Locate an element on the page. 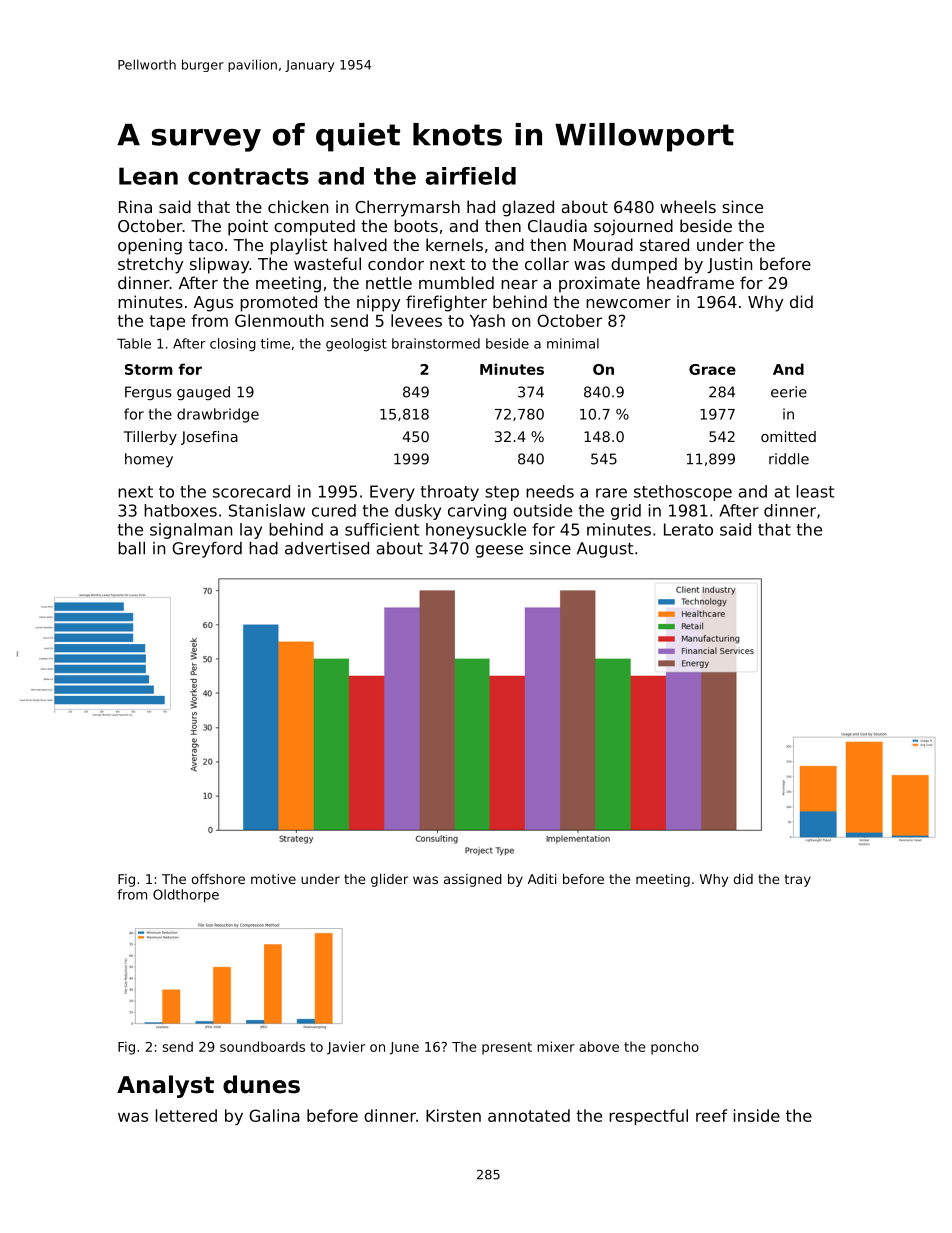 The width and height of the page is (952, 1233). Greyford is located at coordinates (207, 550).
